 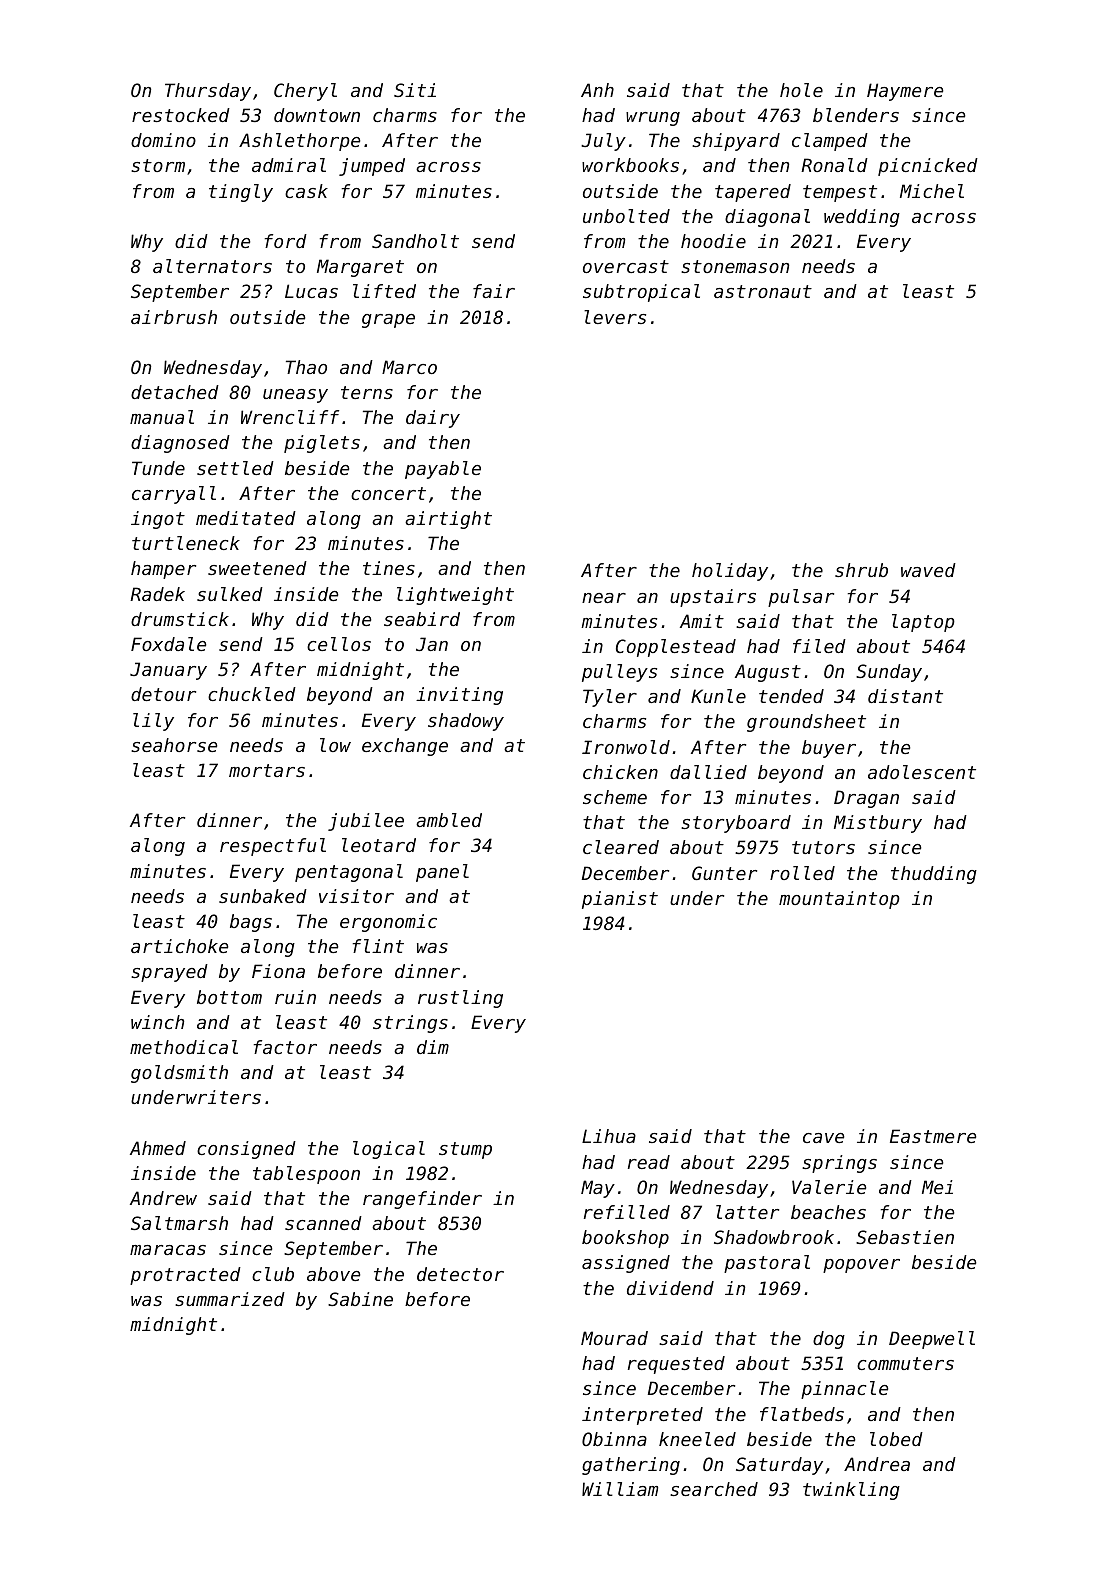 What do you see at coordinates (801, 90) in the screenshot?
I see `hole` at bounding box center [801, 90].
